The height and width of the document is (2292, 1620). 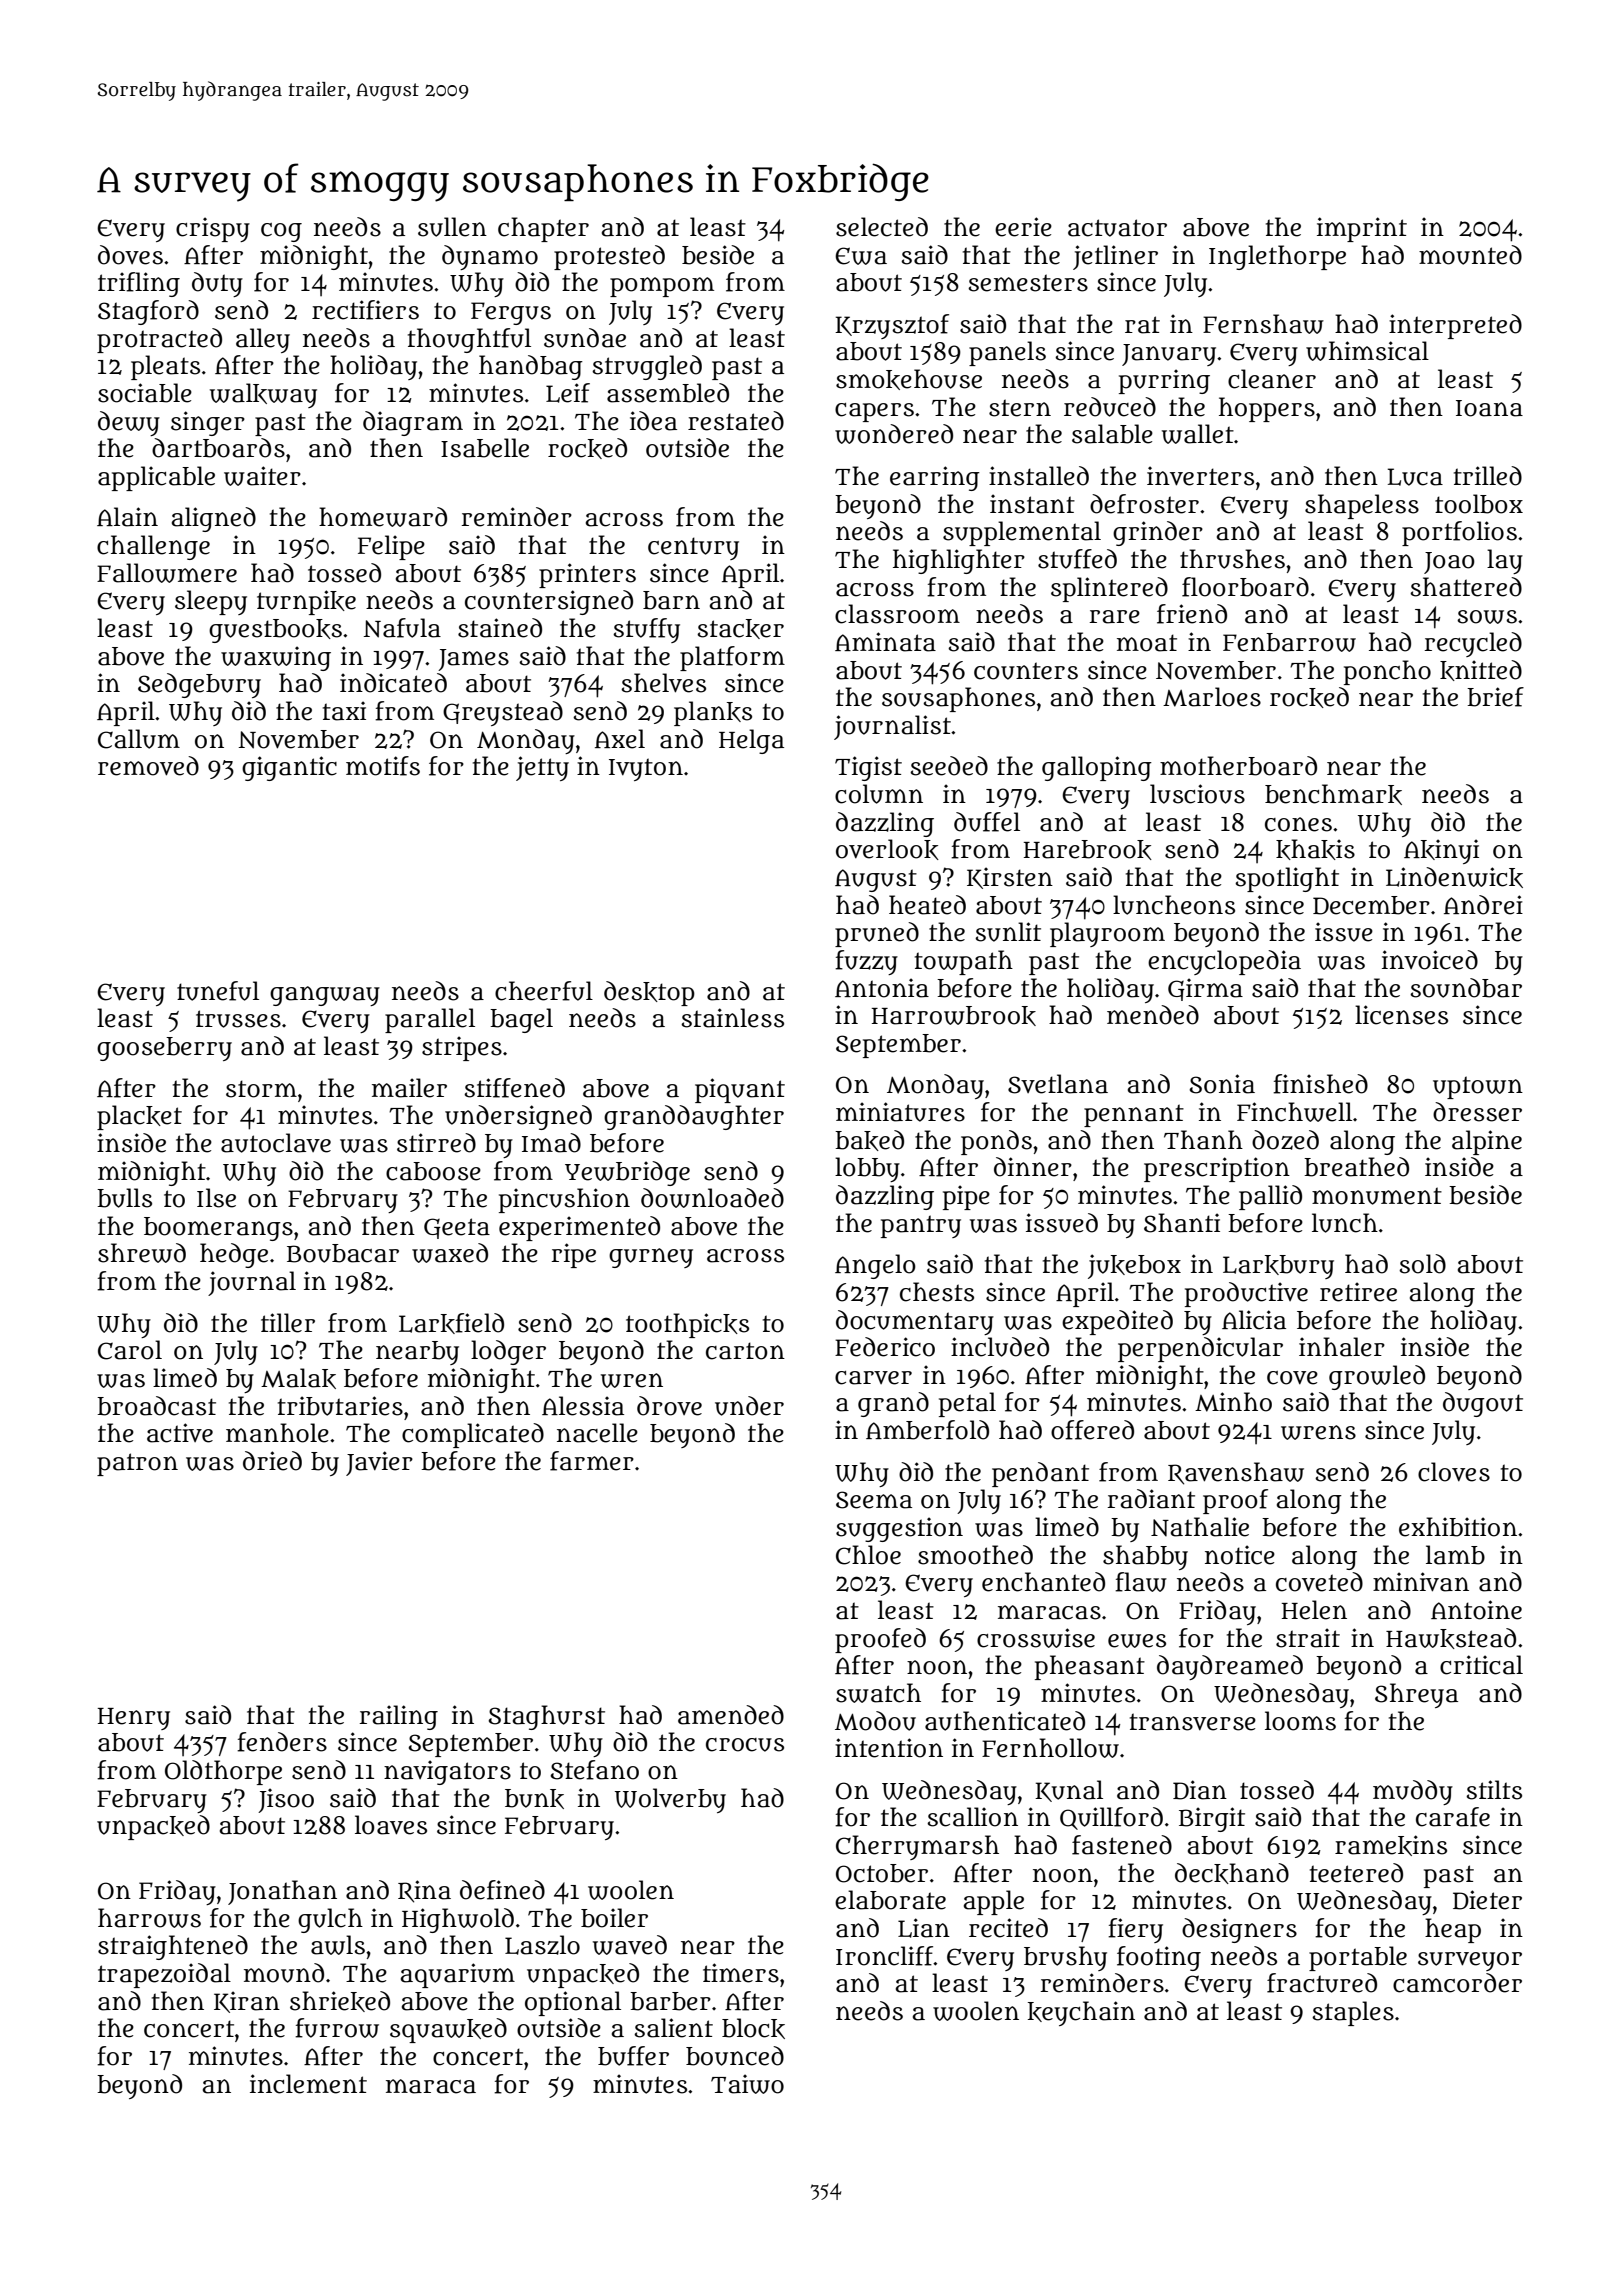 What do you see at coordinates (1416, 1695) in the document?
I see `Shreya` at bounding box center [1416, 1695].
